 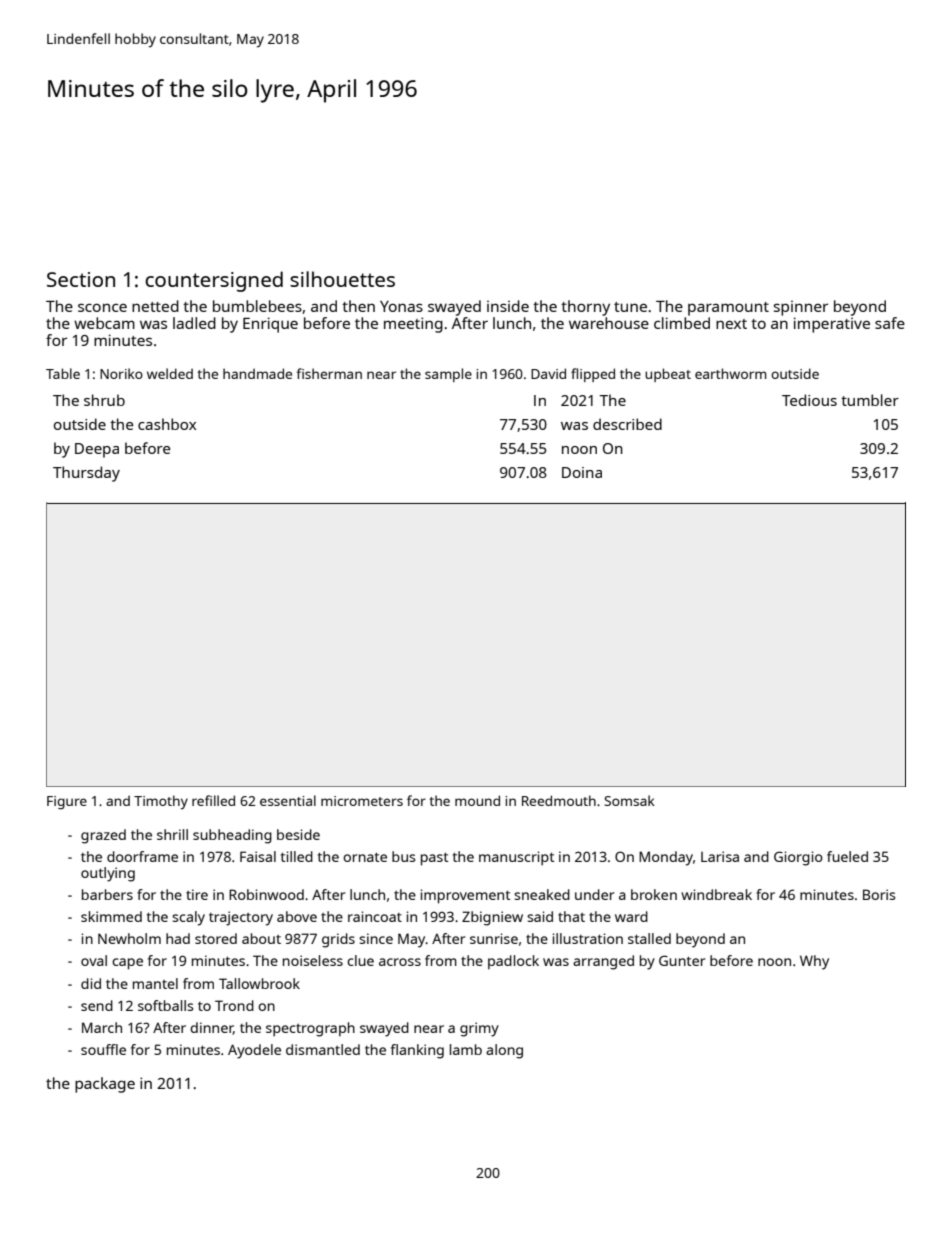 What do you see at coordinates (342, 279) in the screenshot?
I see `silhouettes` at bounding box center [342, 279].
